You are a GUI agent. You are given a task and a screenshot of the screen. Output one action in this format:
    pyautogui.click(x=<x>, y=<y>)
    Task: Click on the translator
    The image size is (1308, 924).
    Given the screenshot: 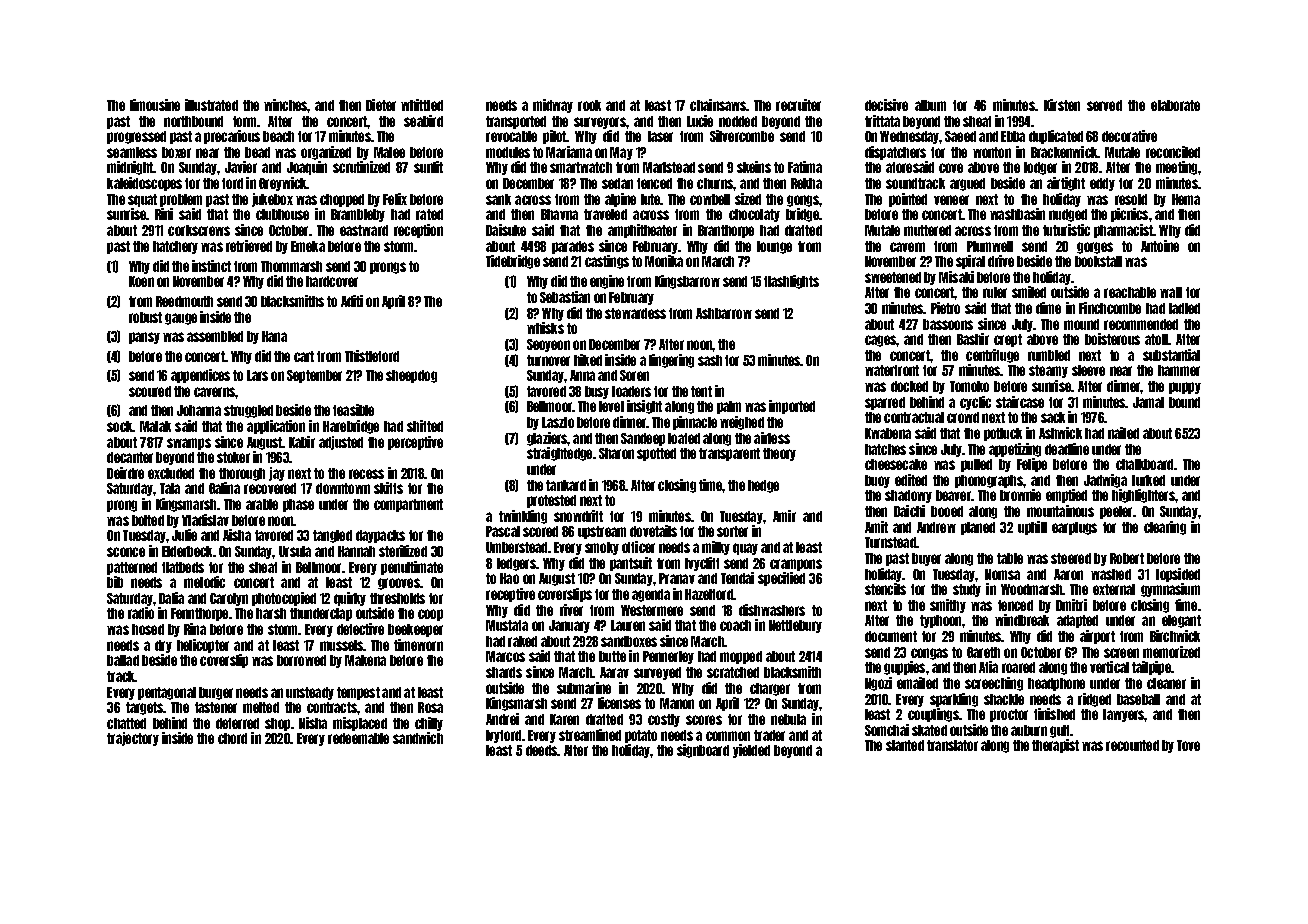 What is the action you would take?
    pyautogui.click(x=952, y=745)
